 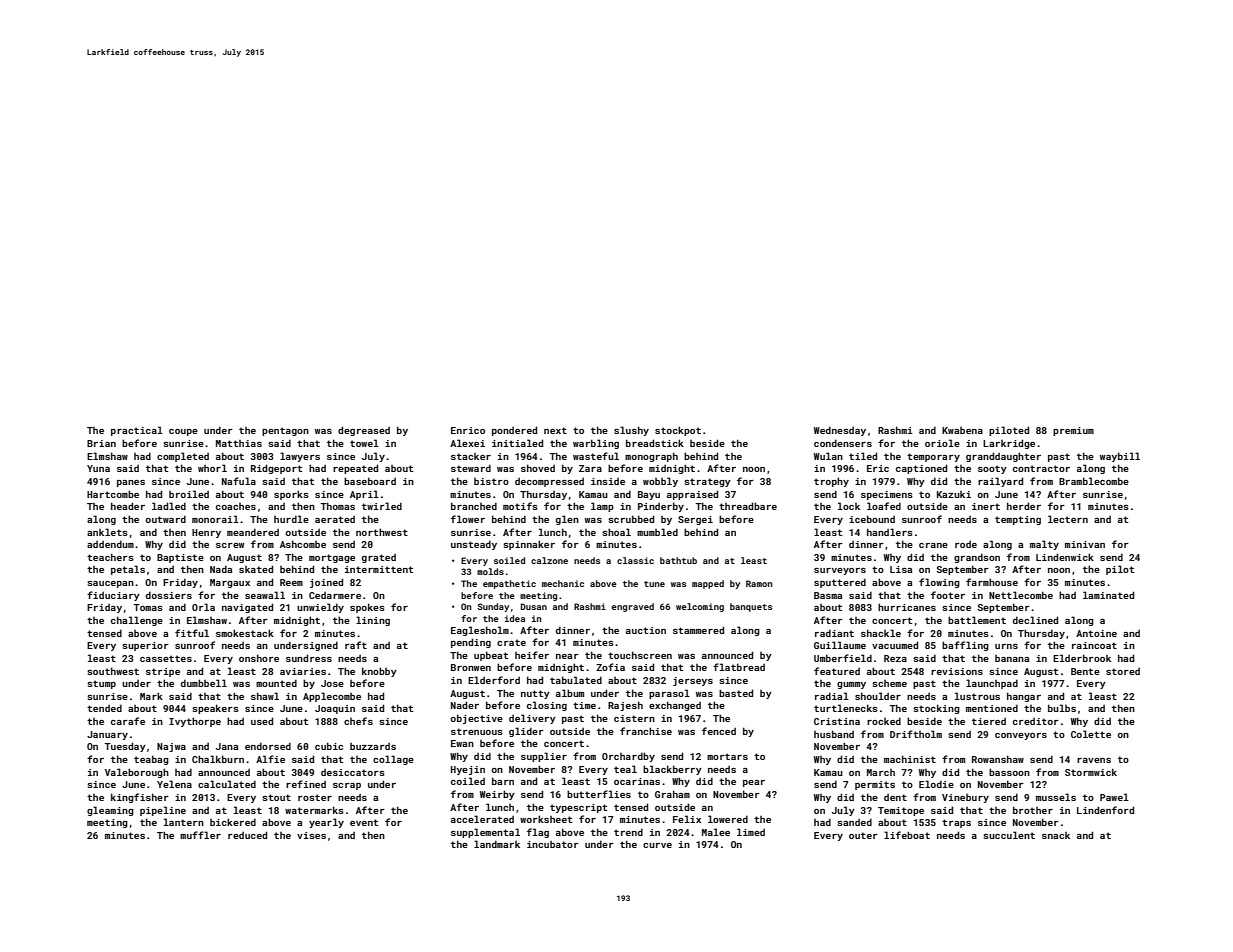 What do you see at coordinates (183, 432) in the image?
I see `coupe` at bounding box center [183, 432].
